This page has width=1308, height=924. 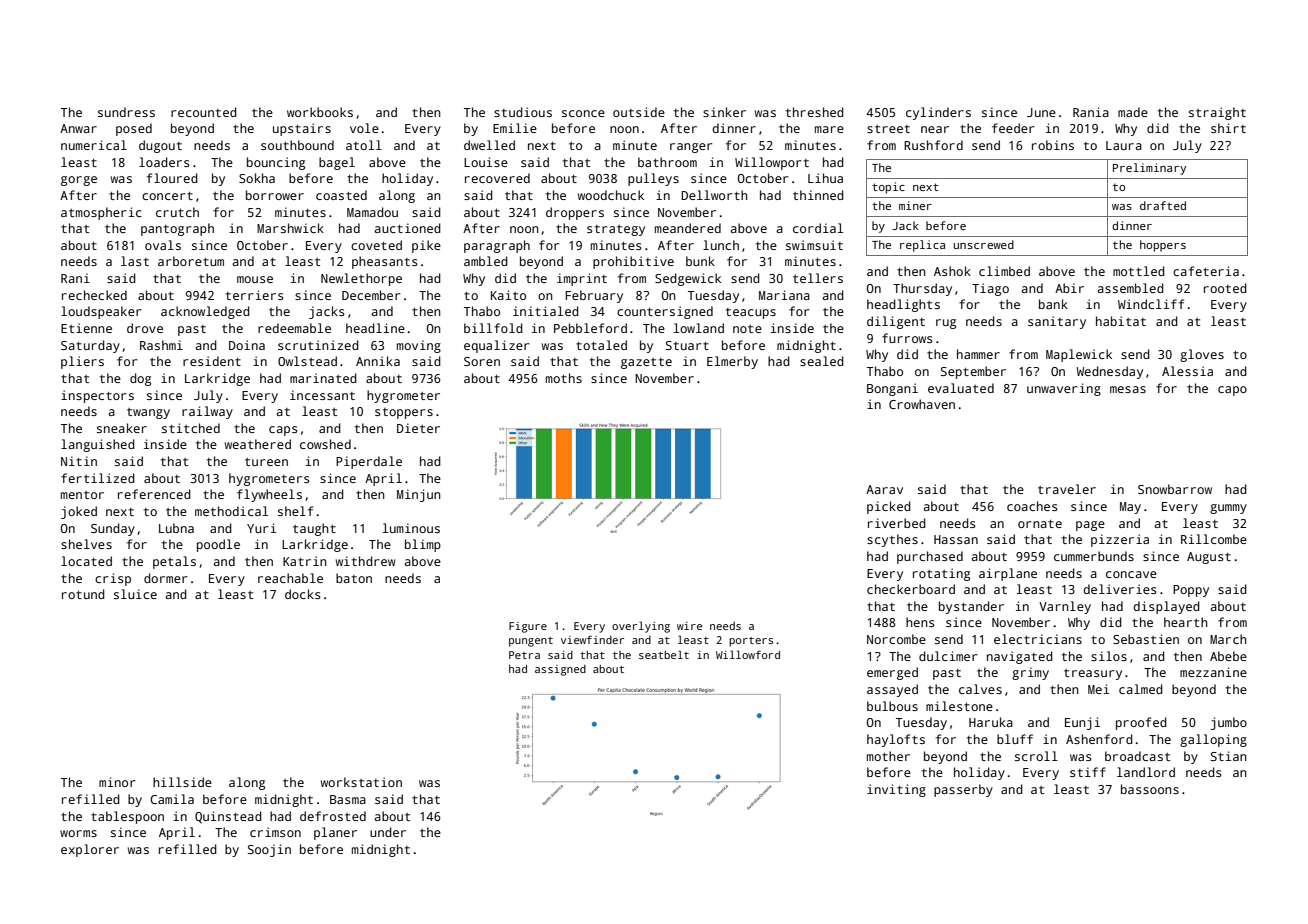 I want to click on drafted, so click(x=1163, y=205).
